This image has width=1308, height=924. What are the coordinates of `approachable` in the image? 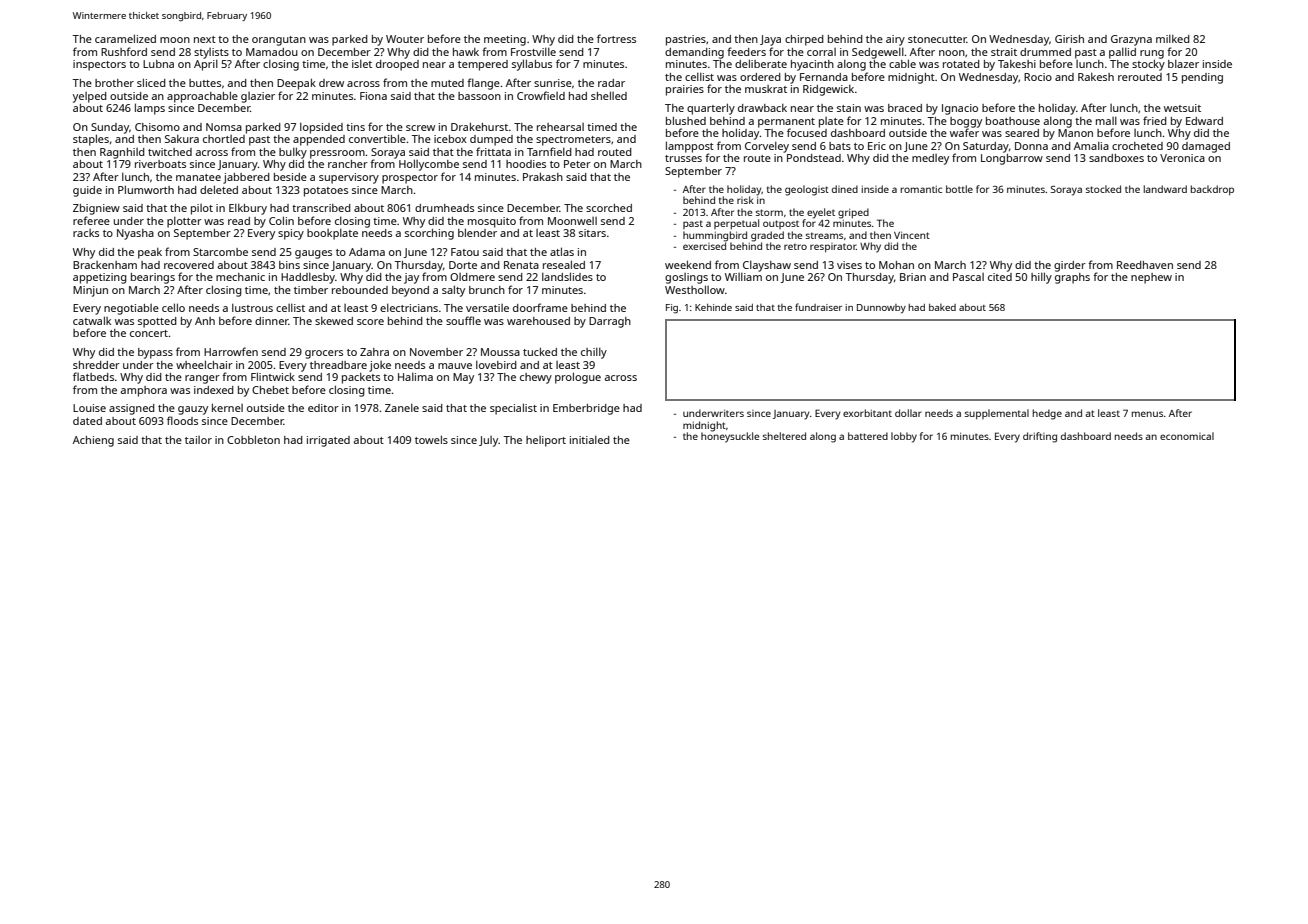 It's located at (202, 97).
